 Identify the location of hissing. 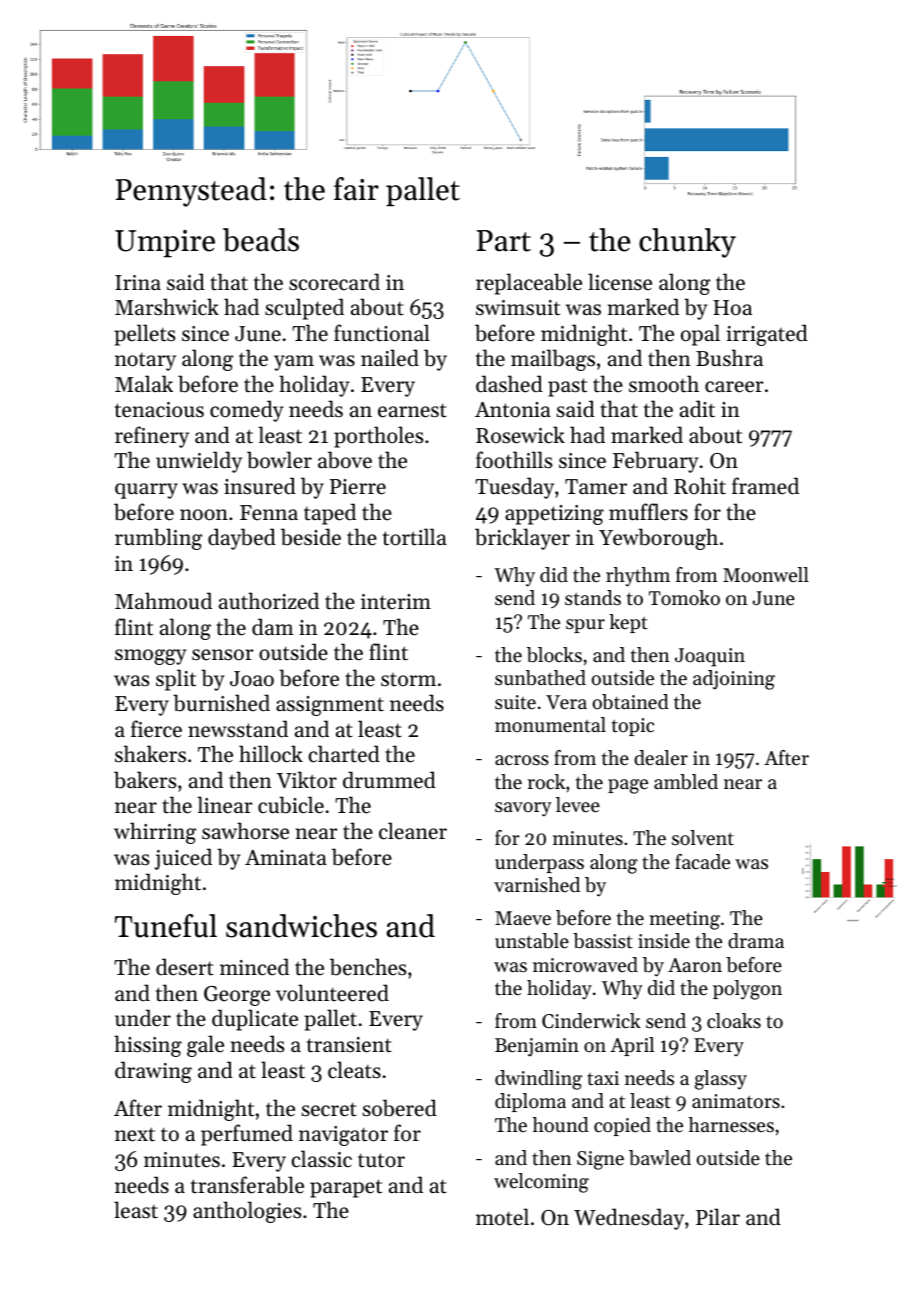
(148, 1046).
